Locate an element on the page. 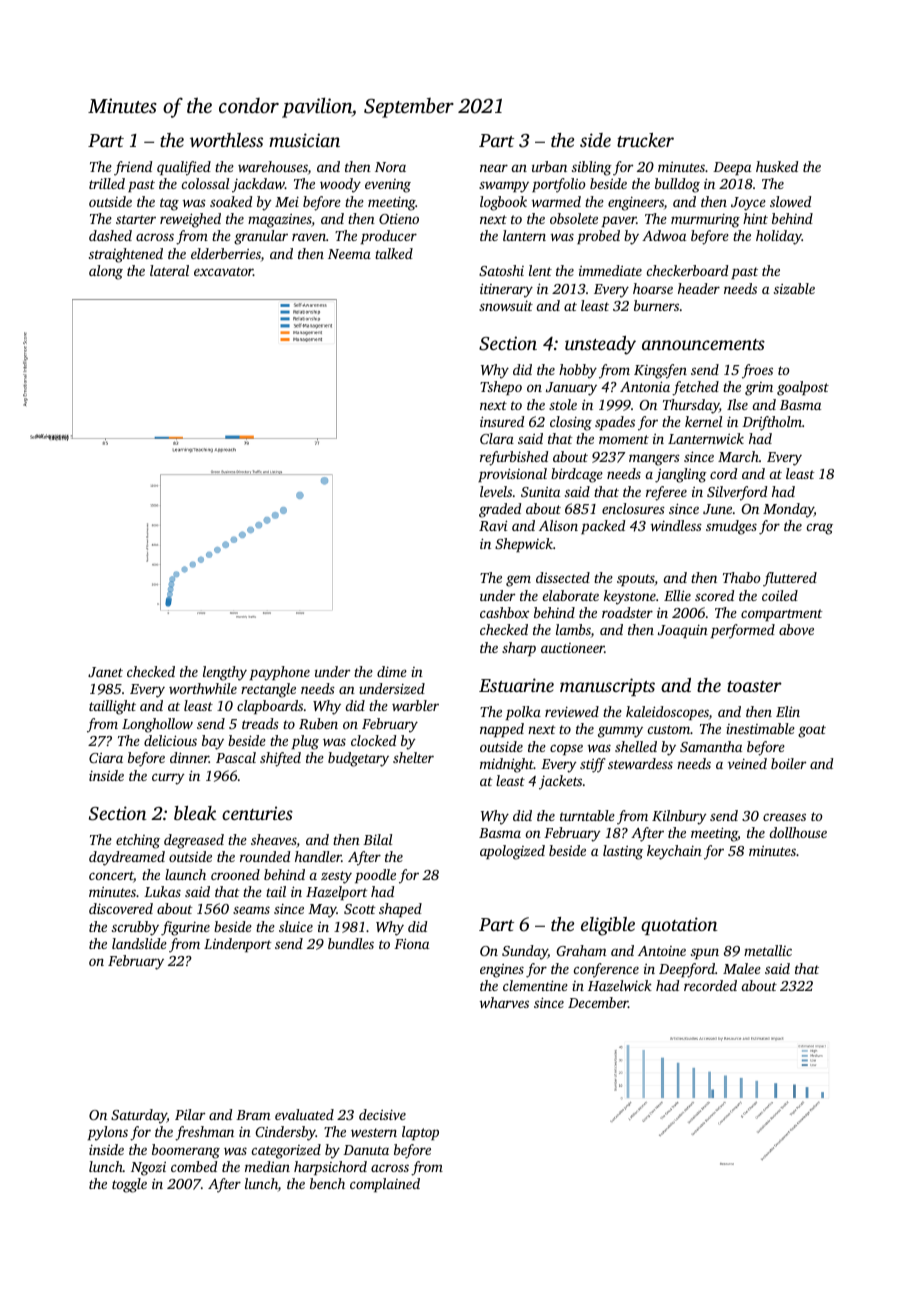 The image size is (924, 1314). etching is located at coordinates (138, 841).
